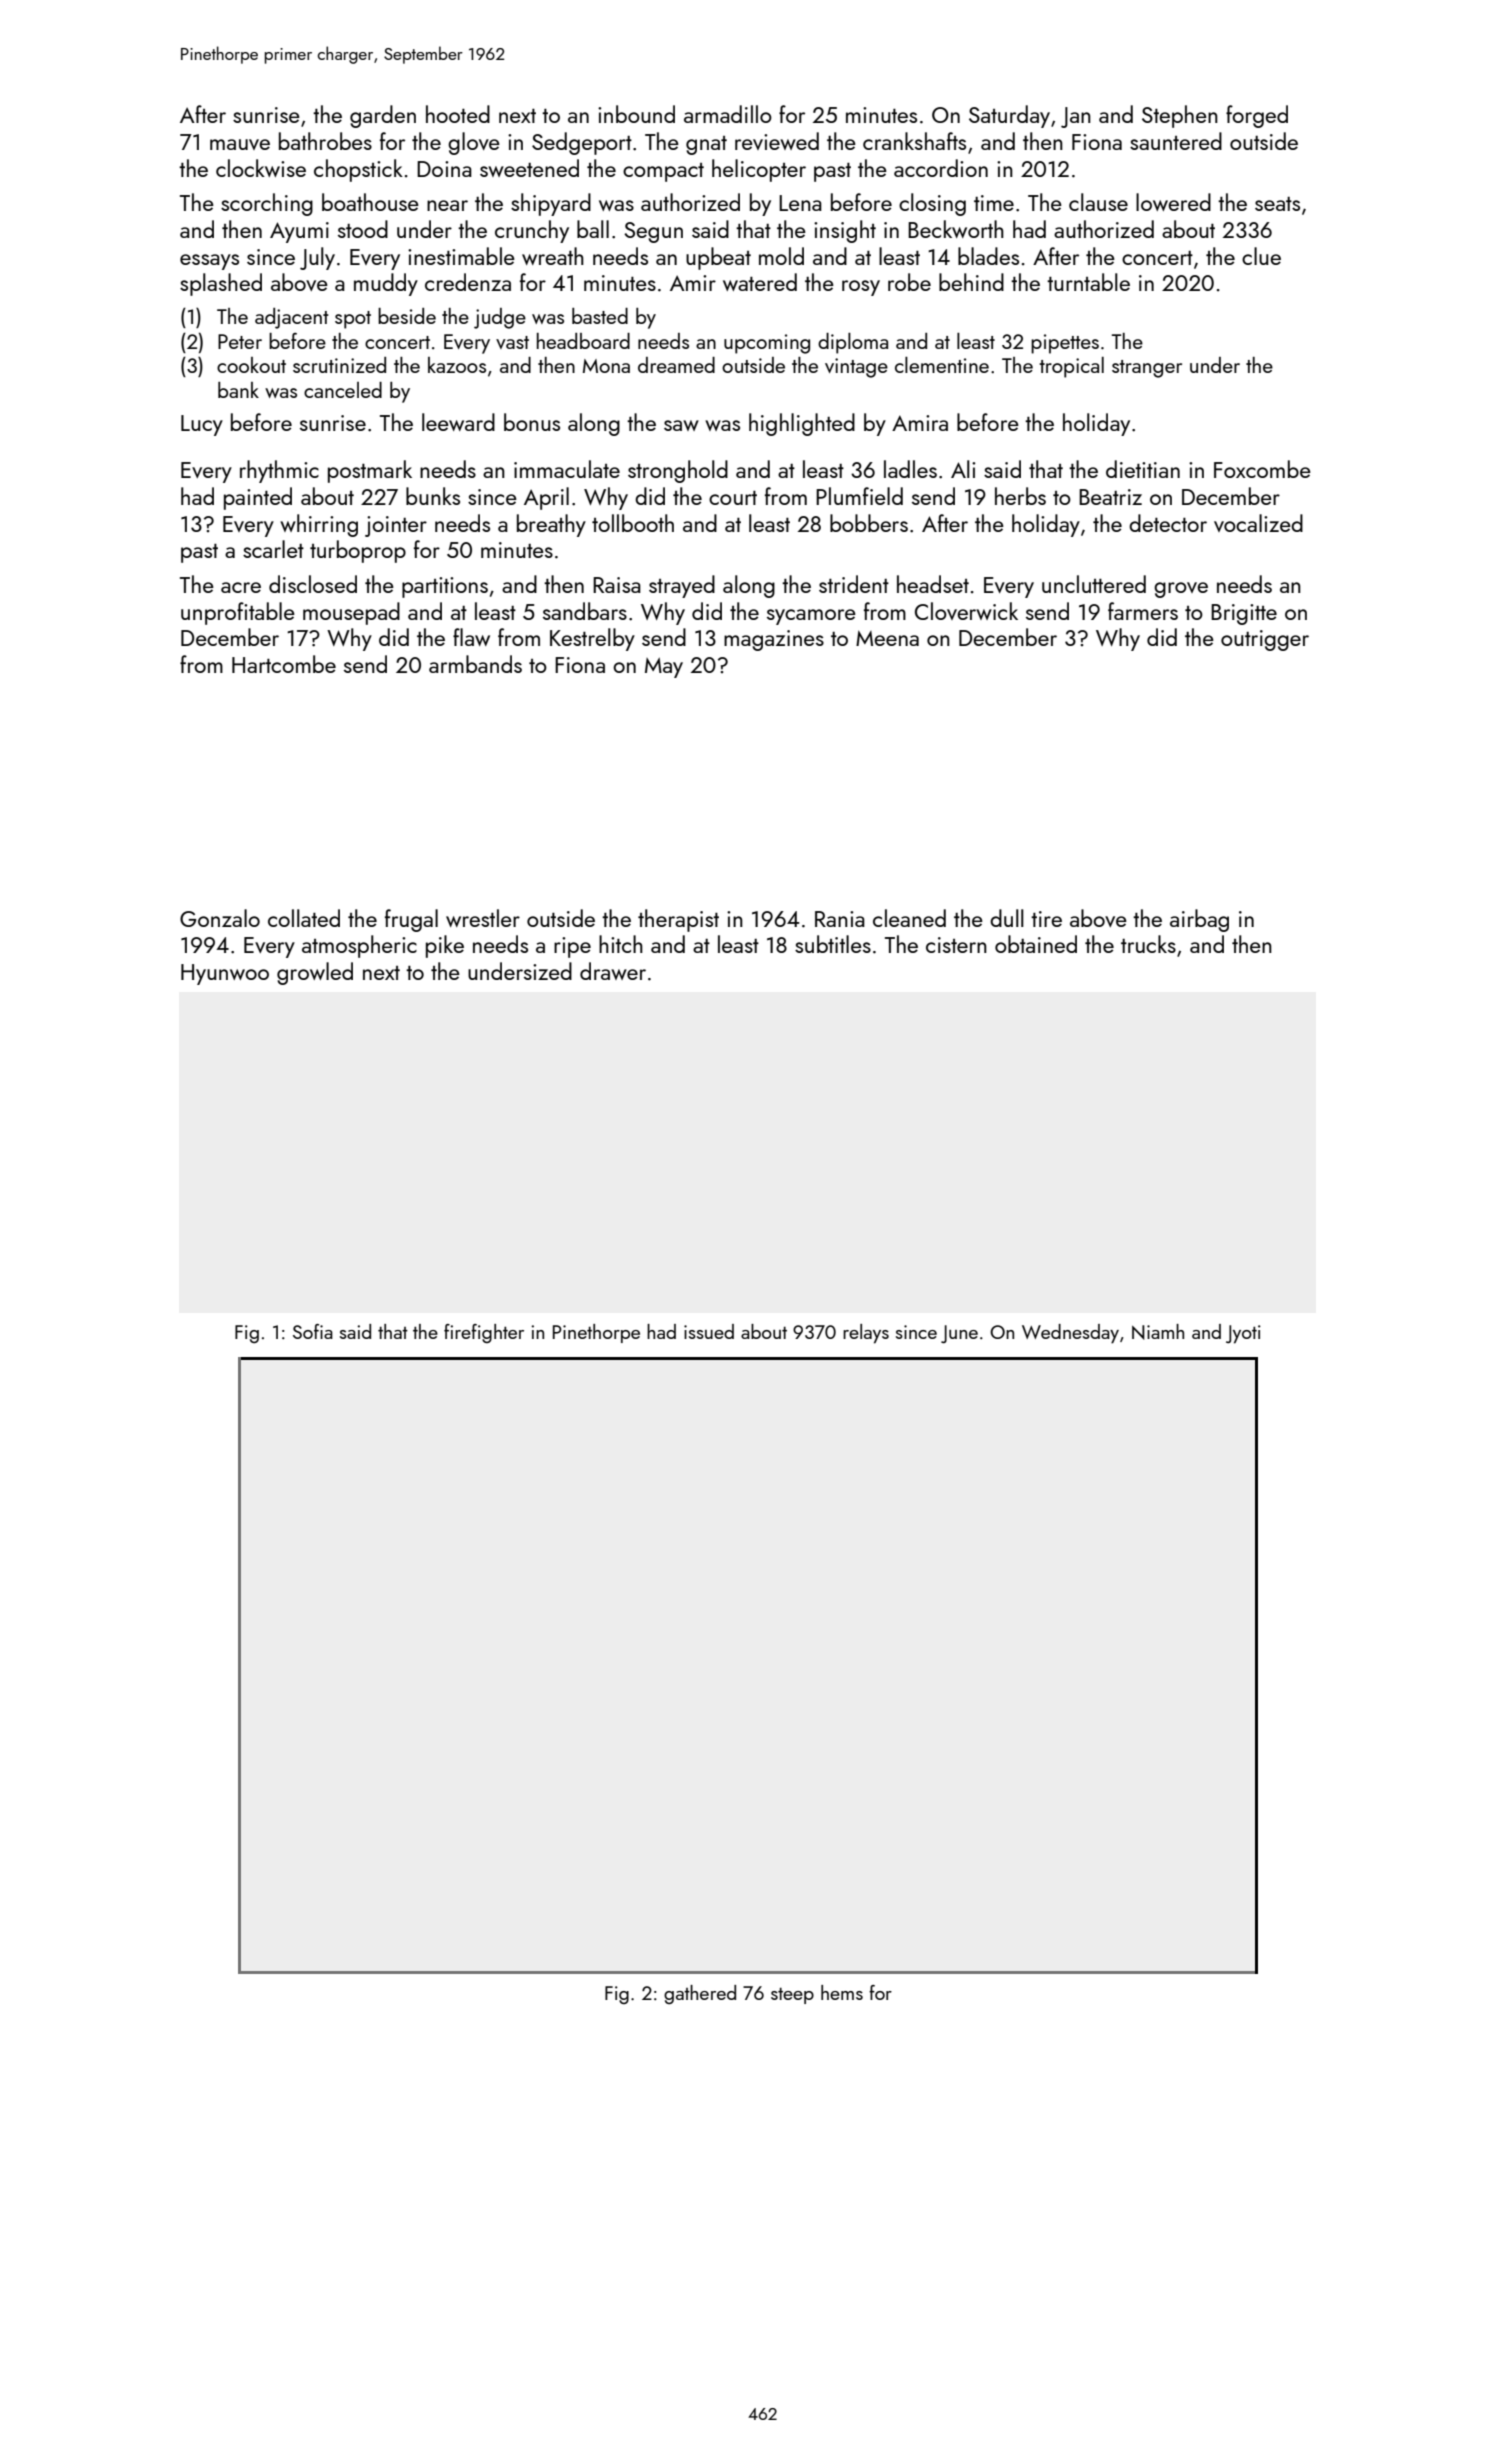  Describe the element at coordinates (1070, 1334) in the screenshot. I see `Wednesday` at that location.
